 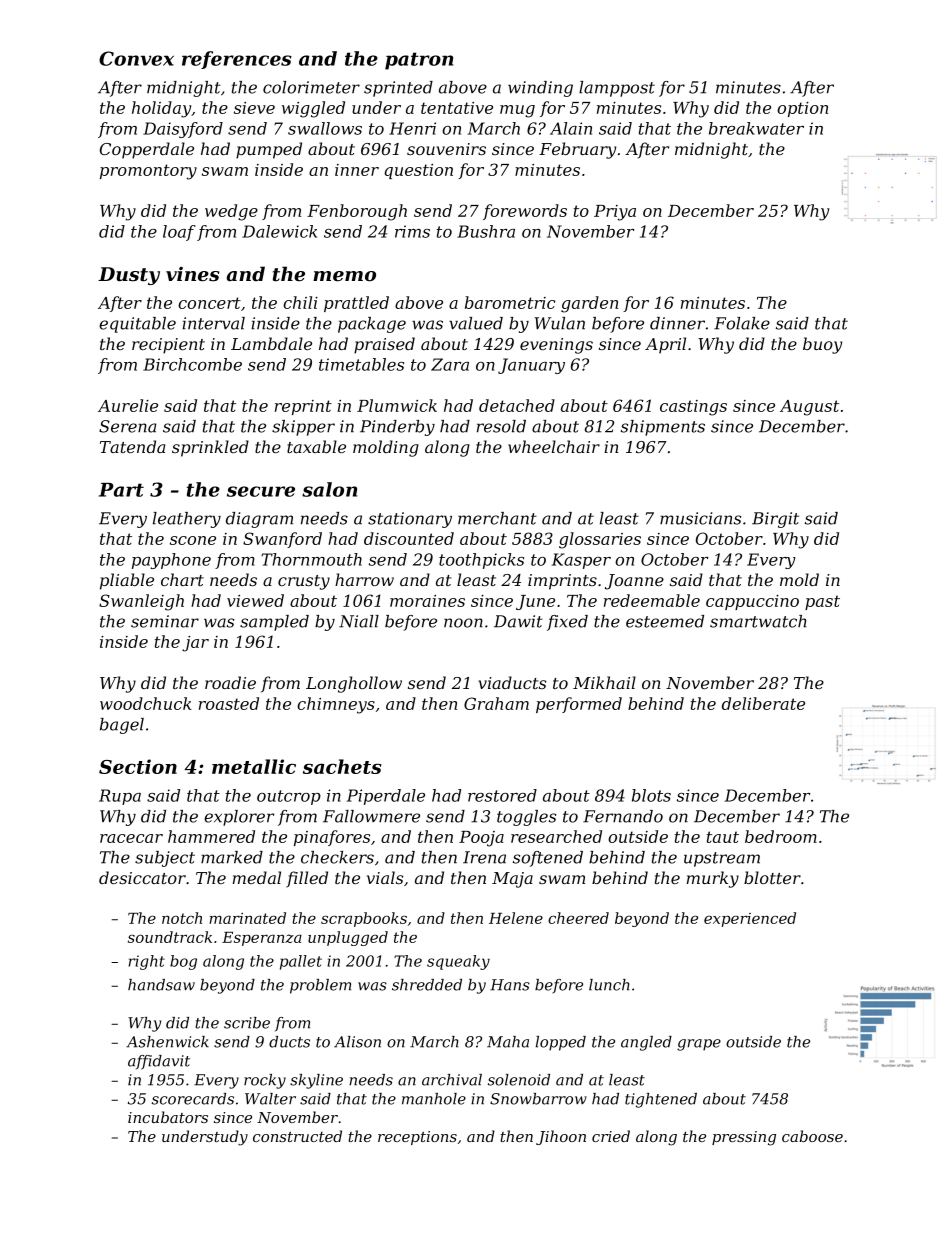 What do you see at coordinates (609, 985) in the screenshot?
I see `lunch` at bounding box center [609, 985].
